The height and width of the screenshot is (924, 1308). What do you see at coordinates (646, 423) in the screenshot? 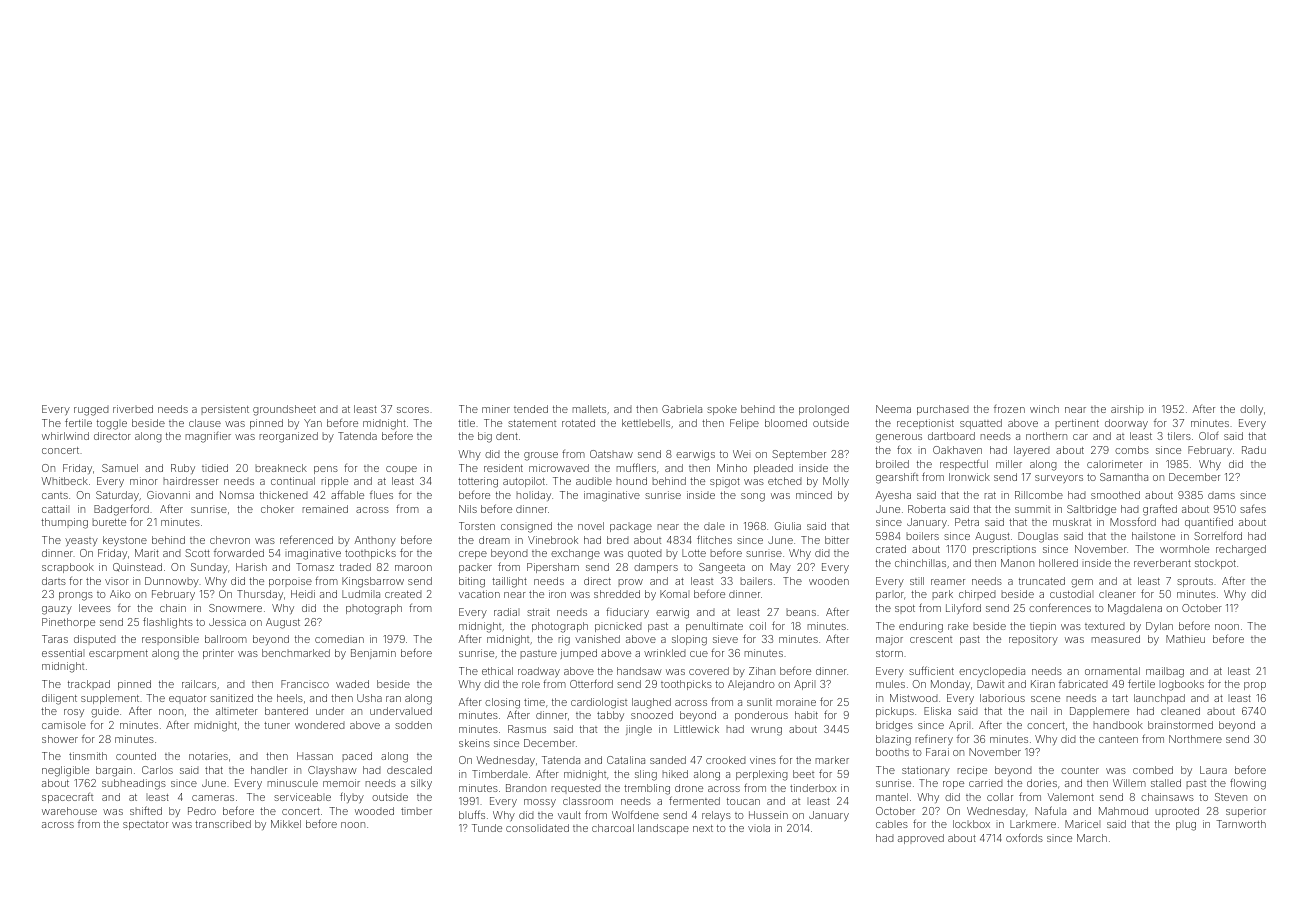
I see `kettlebells` at bounding box center [646, 423].
